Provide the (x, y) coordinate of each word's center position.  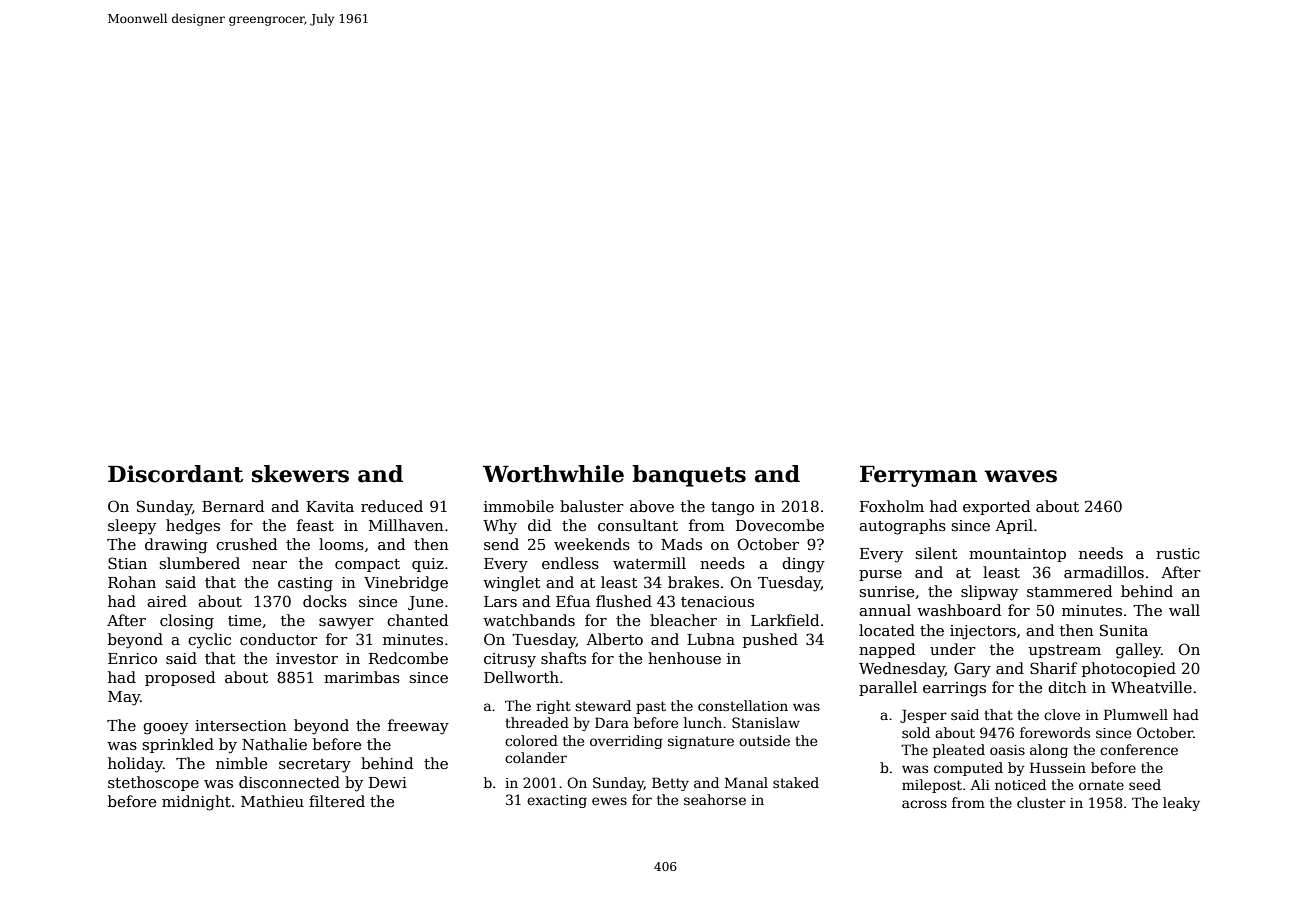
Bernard (233, 506)
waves (1020, 476)
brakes (693, 582)
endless (570, 563)
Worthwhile (553, 474)
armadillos (1104, 572)
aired (167, 601)
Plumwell (1136, 714)
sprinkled (178, 745)
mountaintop (1017, 555)
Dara (612, 722)
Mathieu (272, 801)
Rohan (132, 582)
